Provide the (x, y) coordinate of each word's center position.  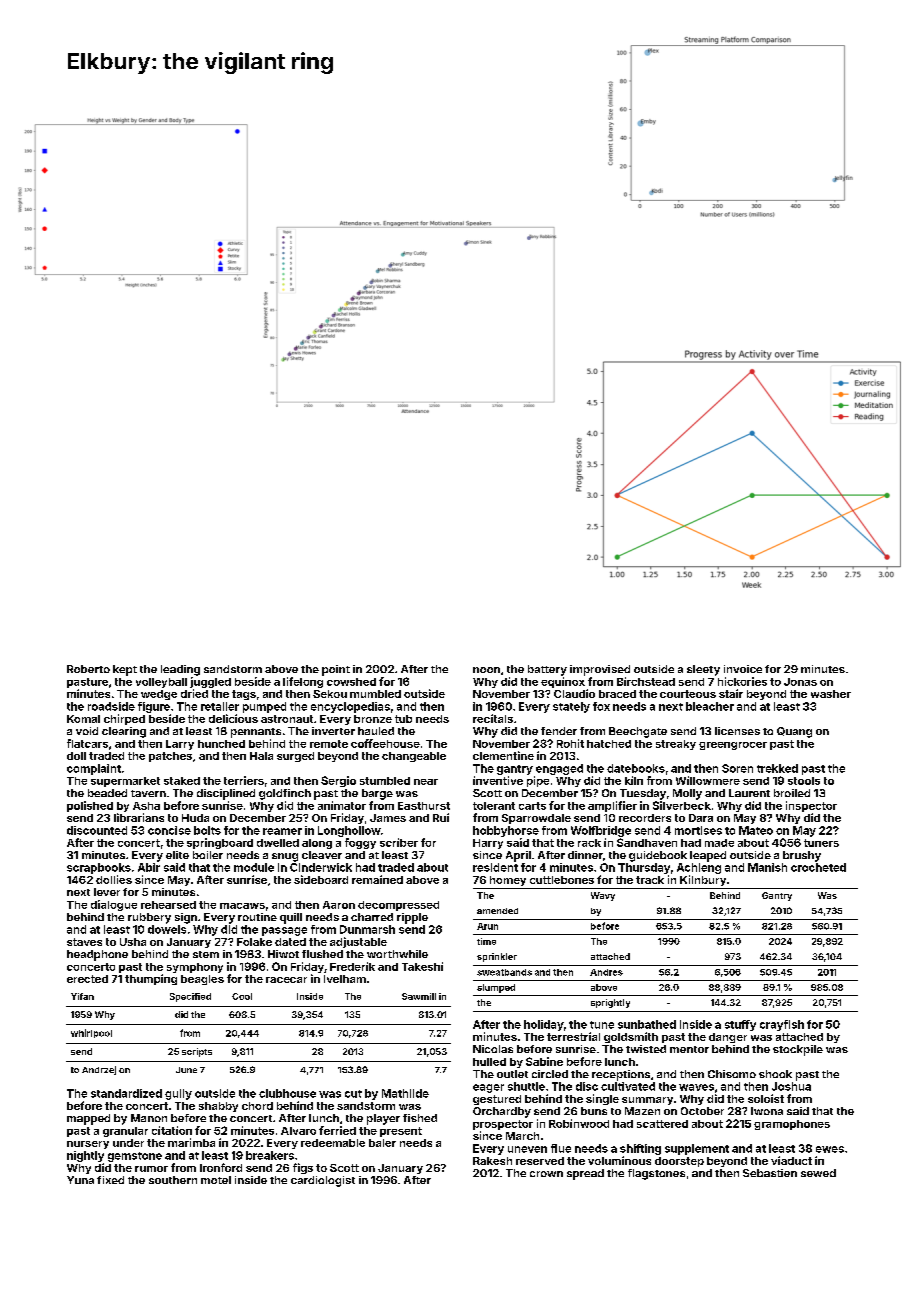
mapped (88, 1119)
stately (571, 707)
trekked (777, 768)
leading (180, 670)
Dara (701, 818)
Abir (149, 867)
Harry (488, 844)
